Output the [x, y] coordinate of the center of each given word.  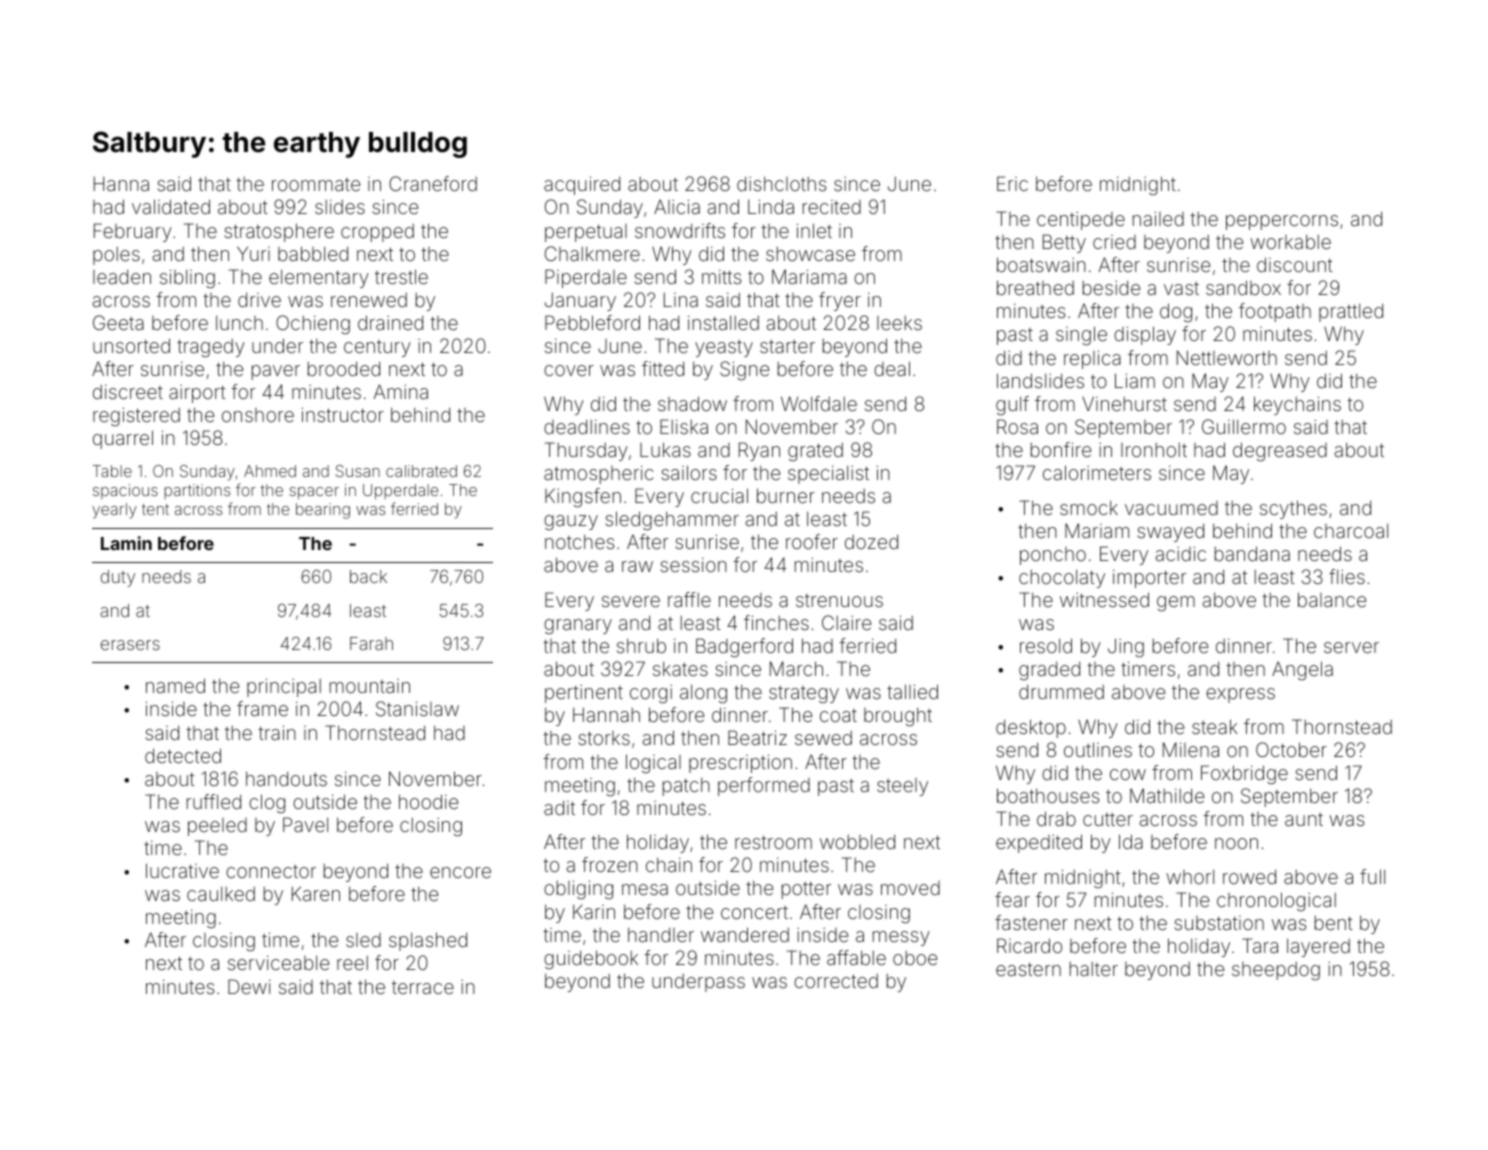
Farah [371, 643]
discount [1295, 264]
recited [832, 207]
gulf [1012, 405]
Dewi [249, 986]
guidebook [591, 959]
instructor [343, 414]
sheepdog [1276, 971]
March [796, 668]
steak [1215, 726]
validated [171, 206]
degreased [1280, 451]
